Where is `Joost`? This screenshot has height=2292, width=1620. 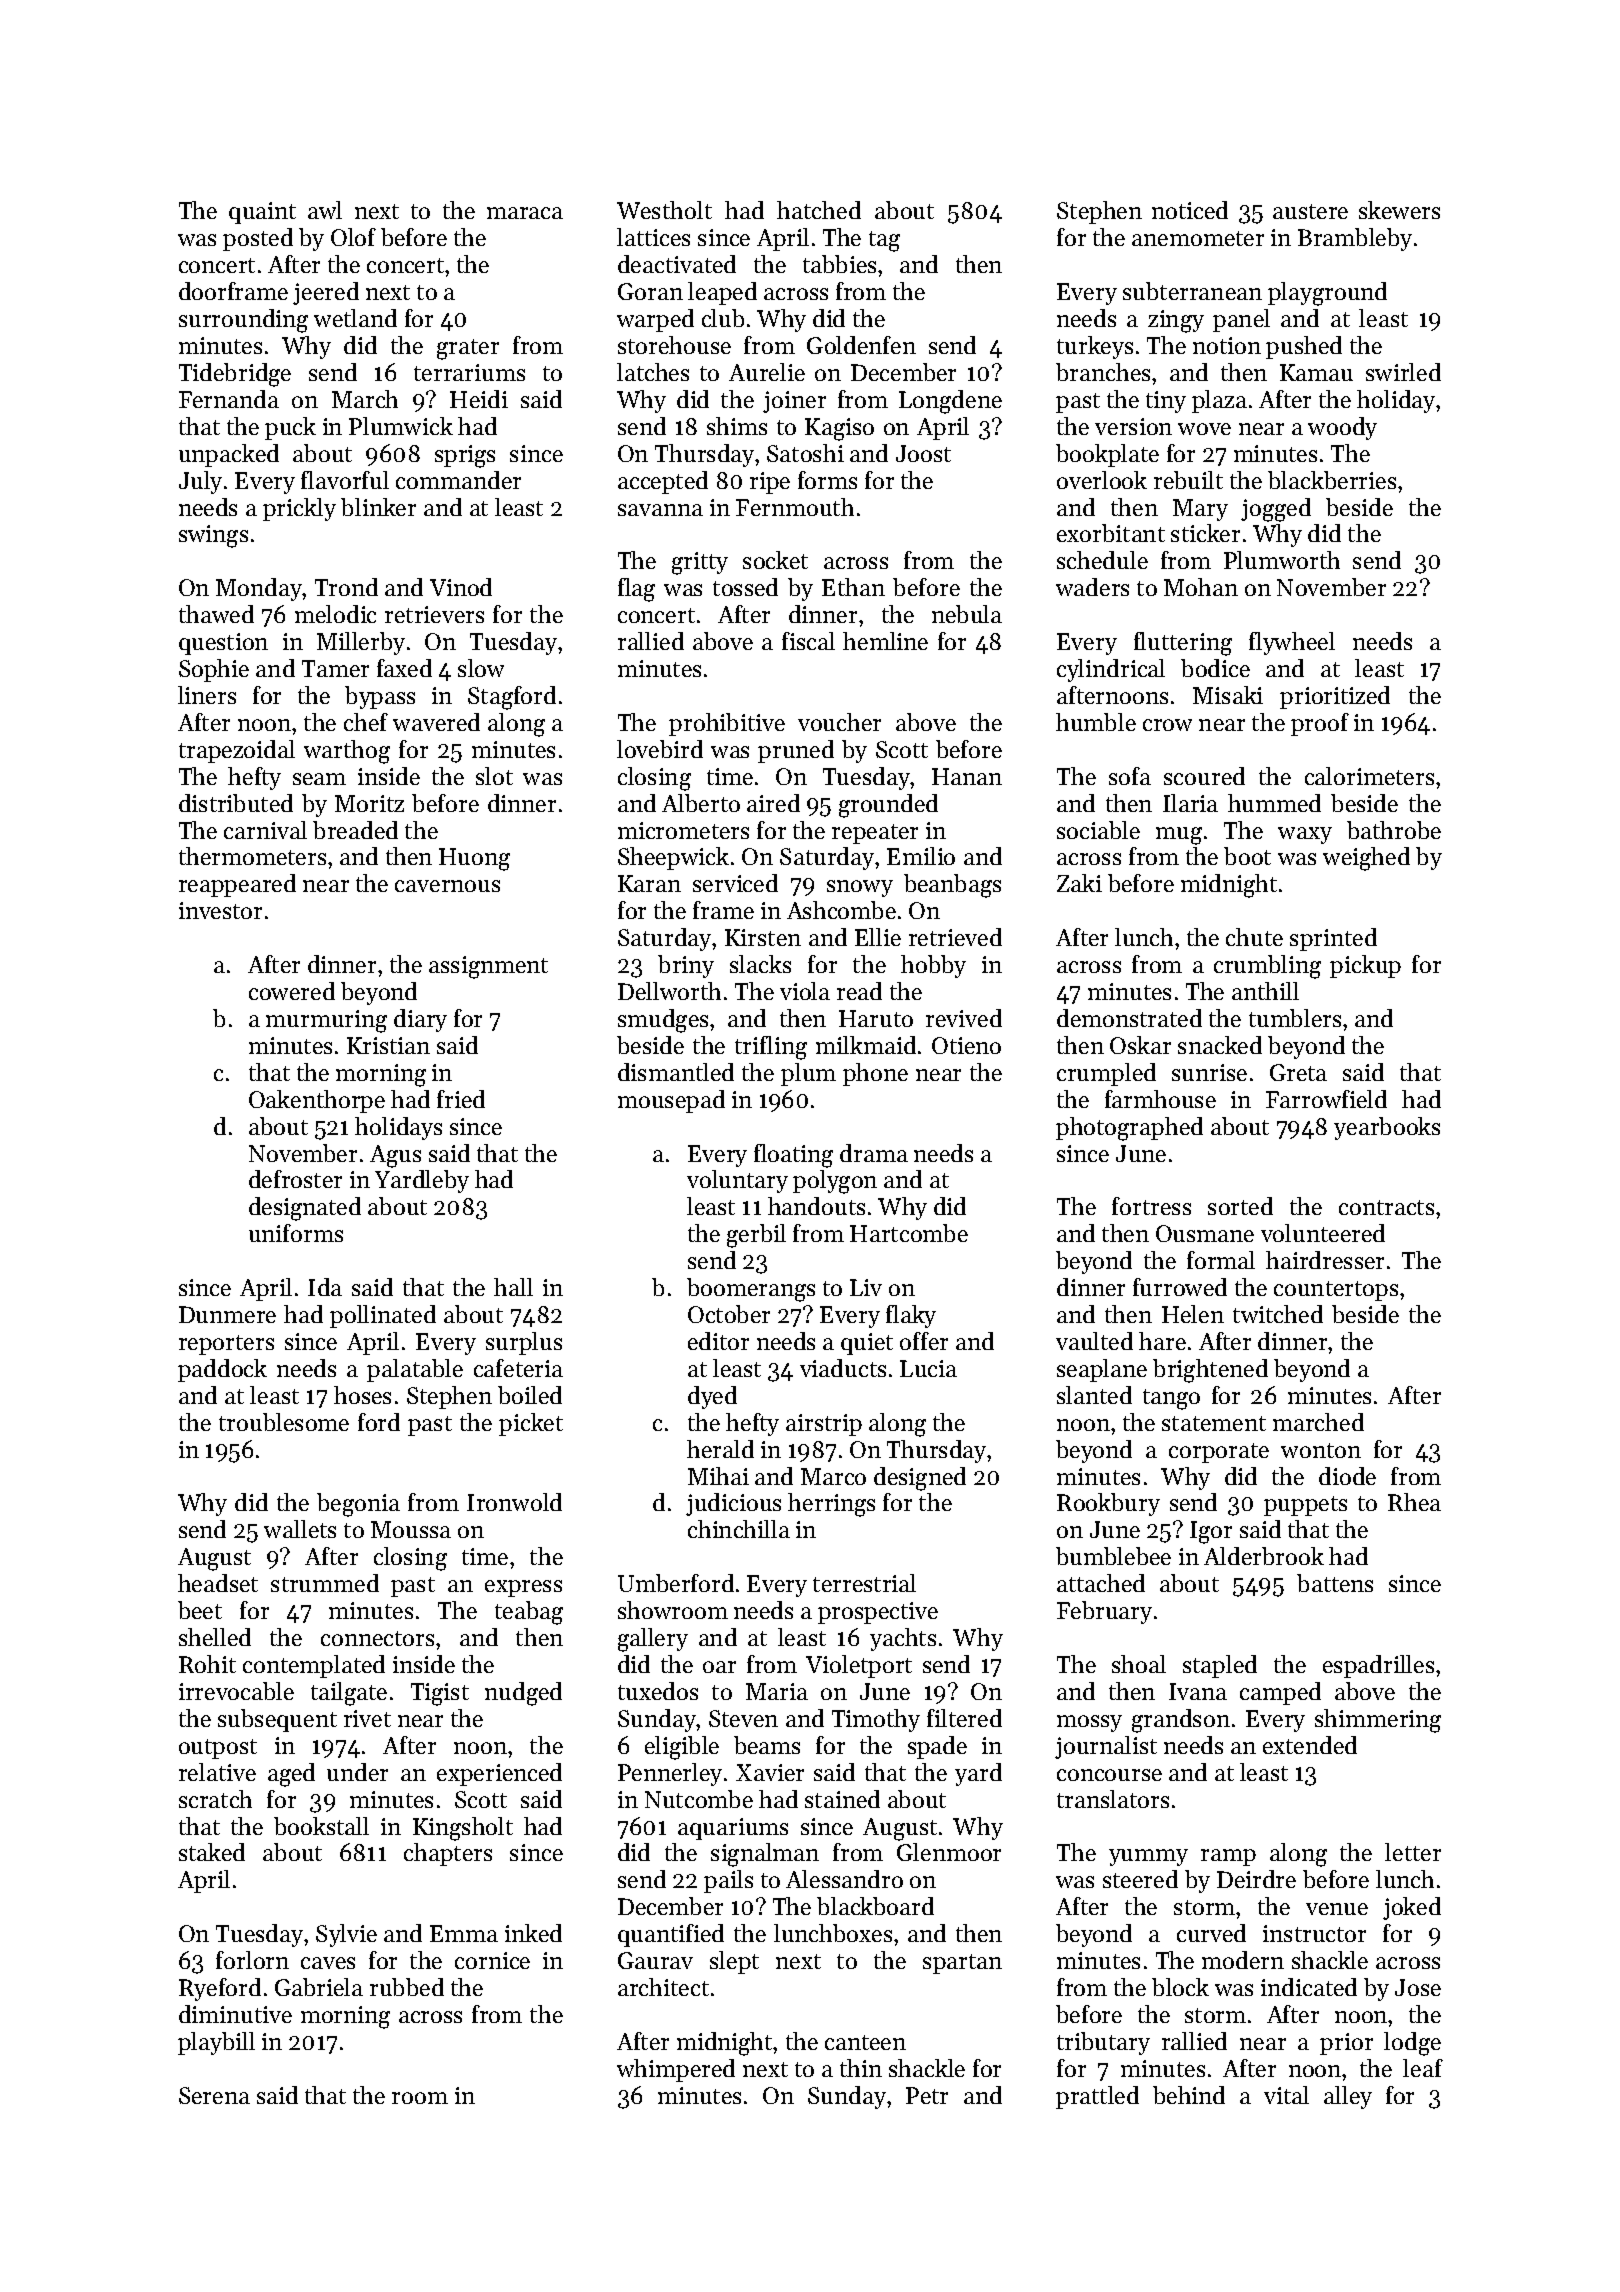
Joost is located at coordinates (923, 453).
